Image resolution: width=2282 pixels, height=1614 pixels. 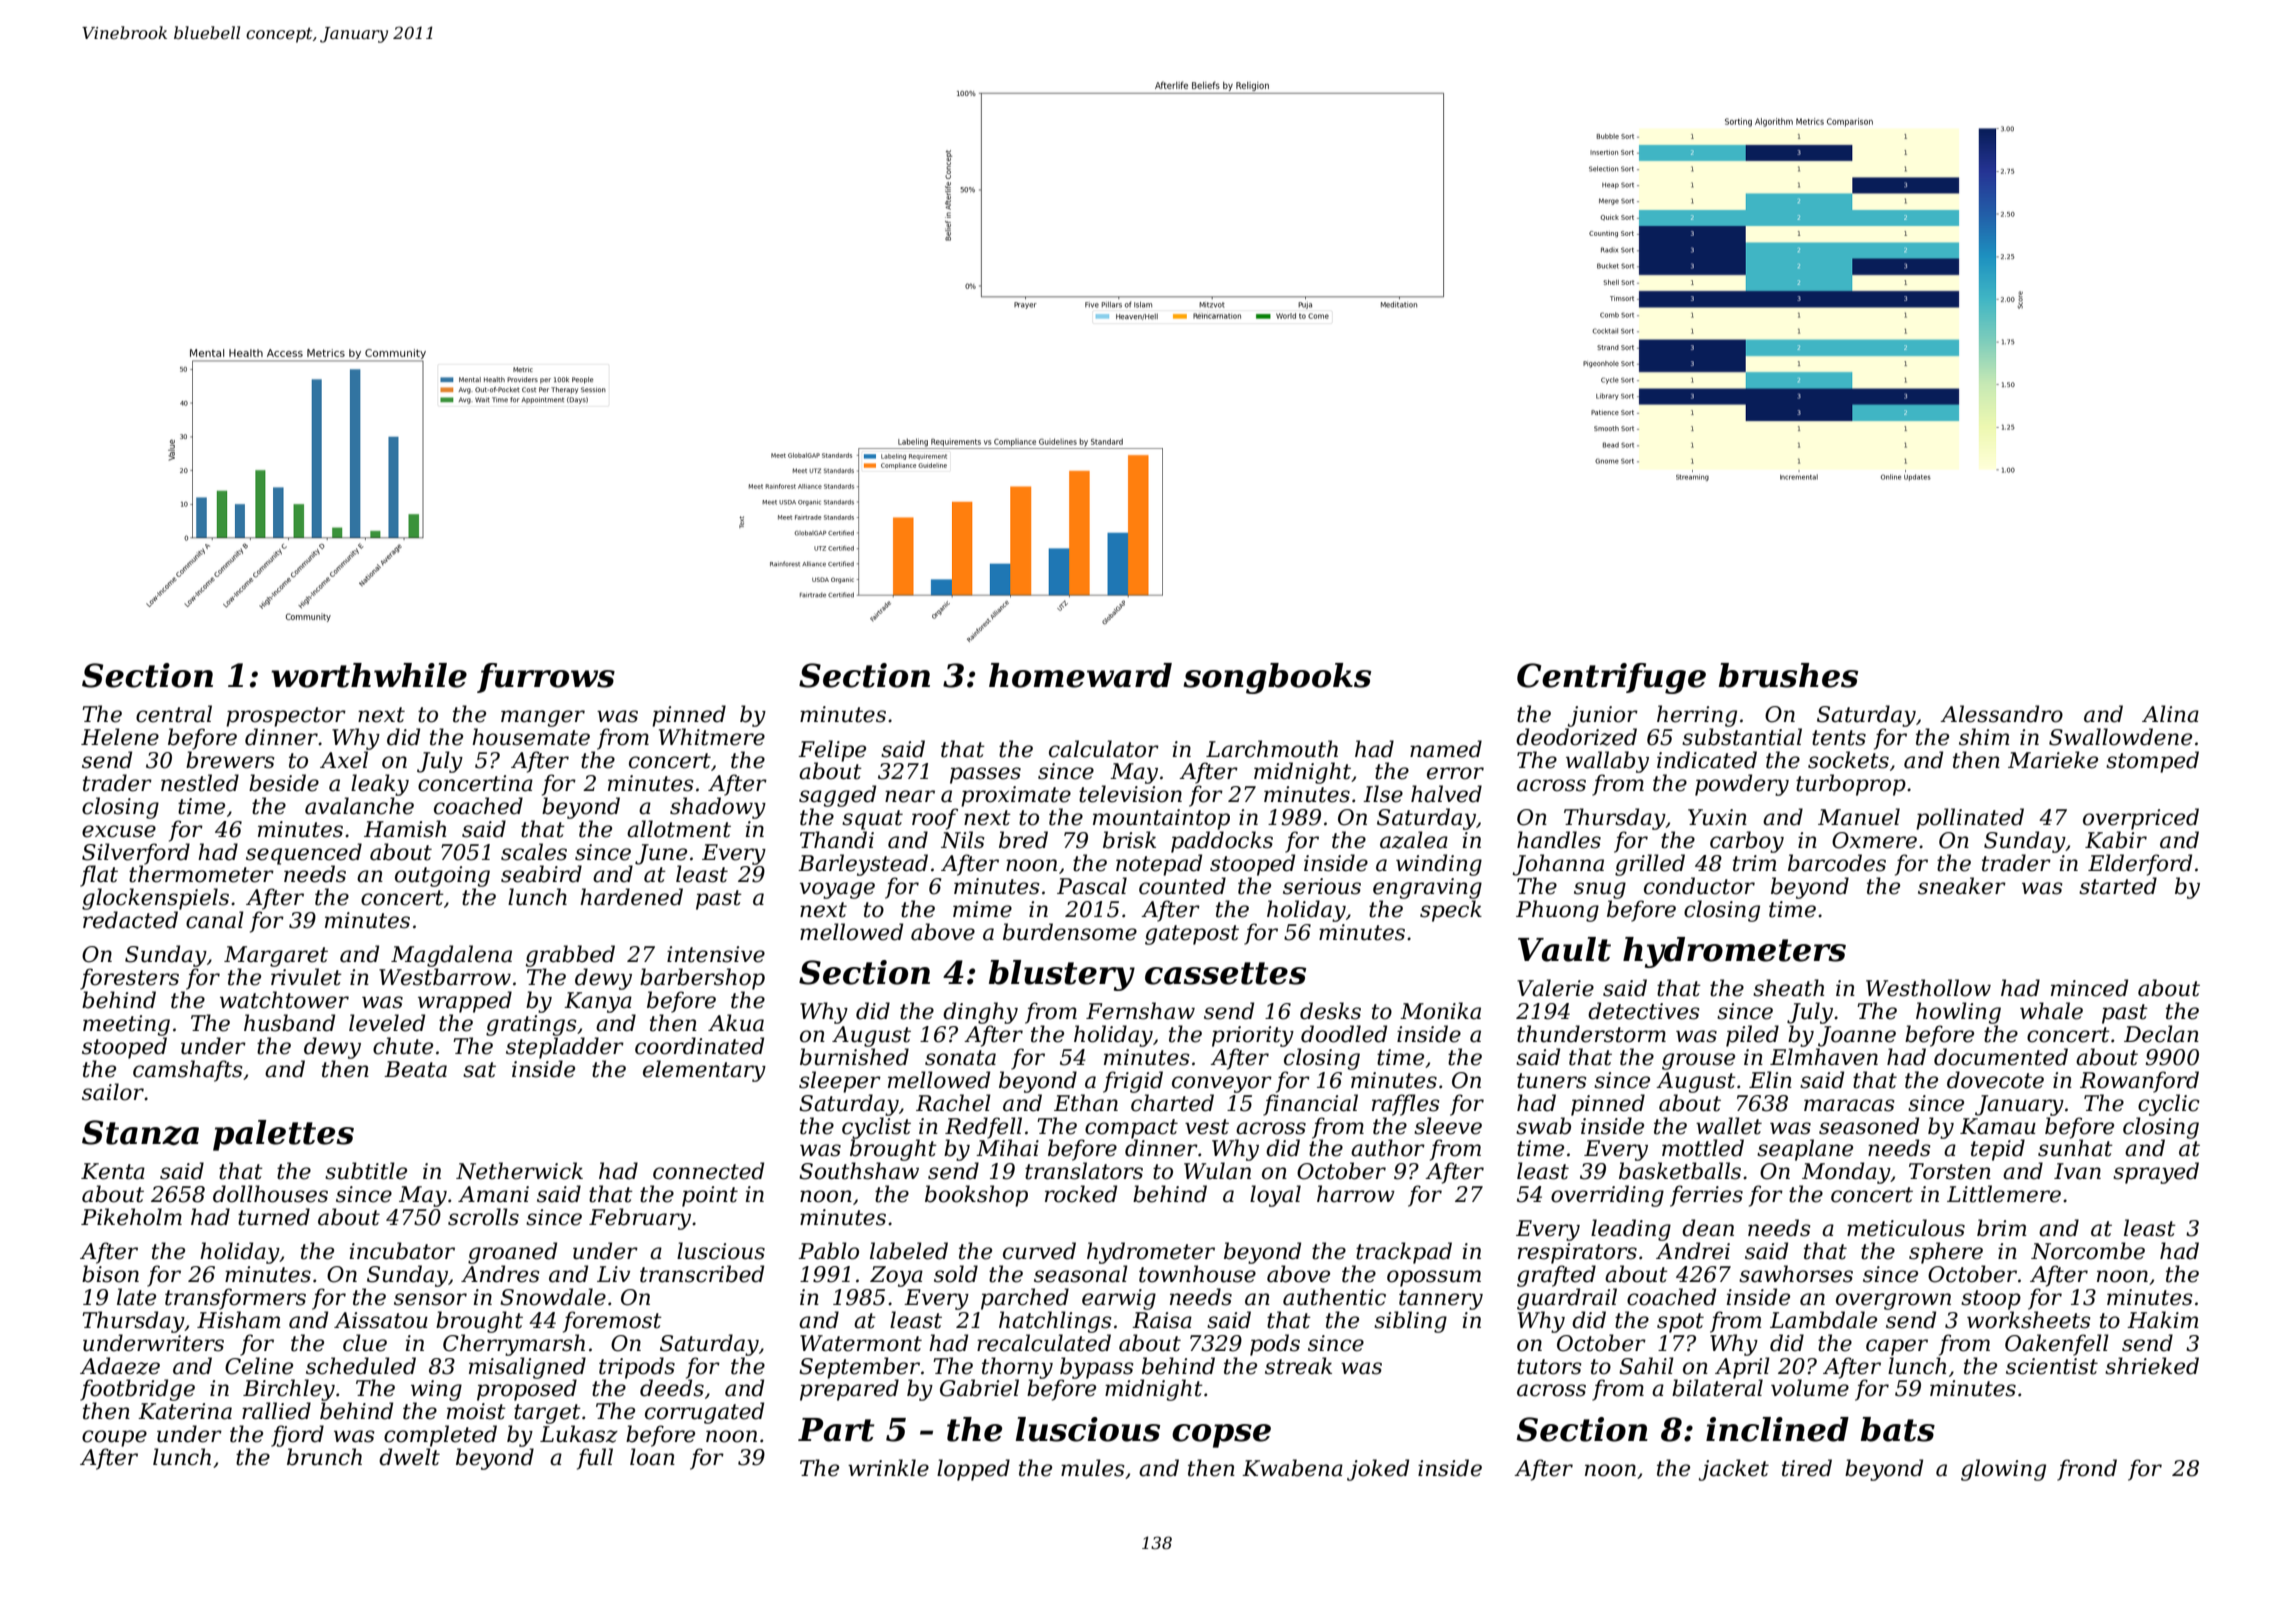 What do you see at coordinates (1039, 1251) in the document?
I see `curved` at bounding box center [1039, 1251].
